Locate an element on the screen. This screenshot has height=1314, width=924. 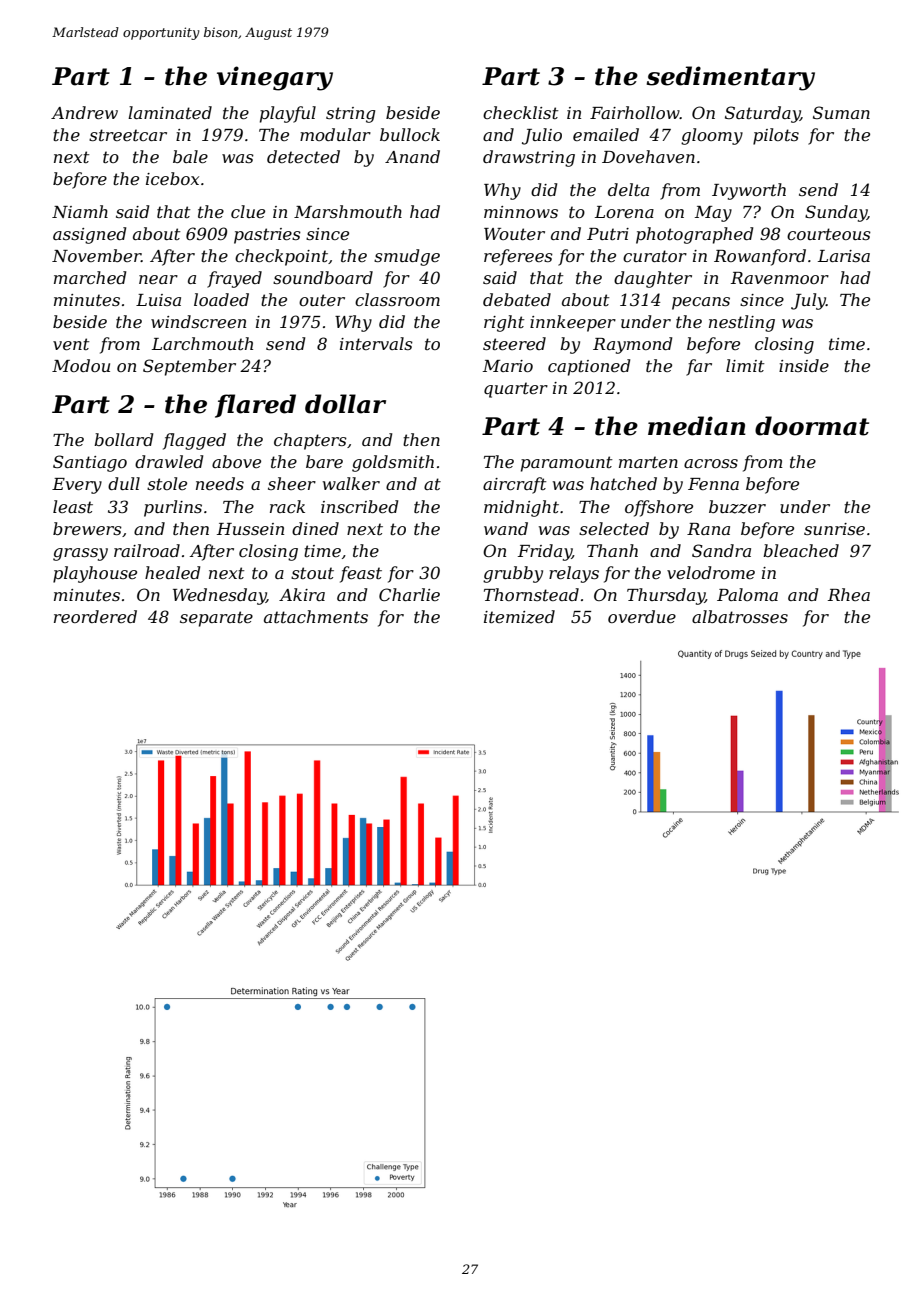
classroom is located at coordinates (397, 299).
